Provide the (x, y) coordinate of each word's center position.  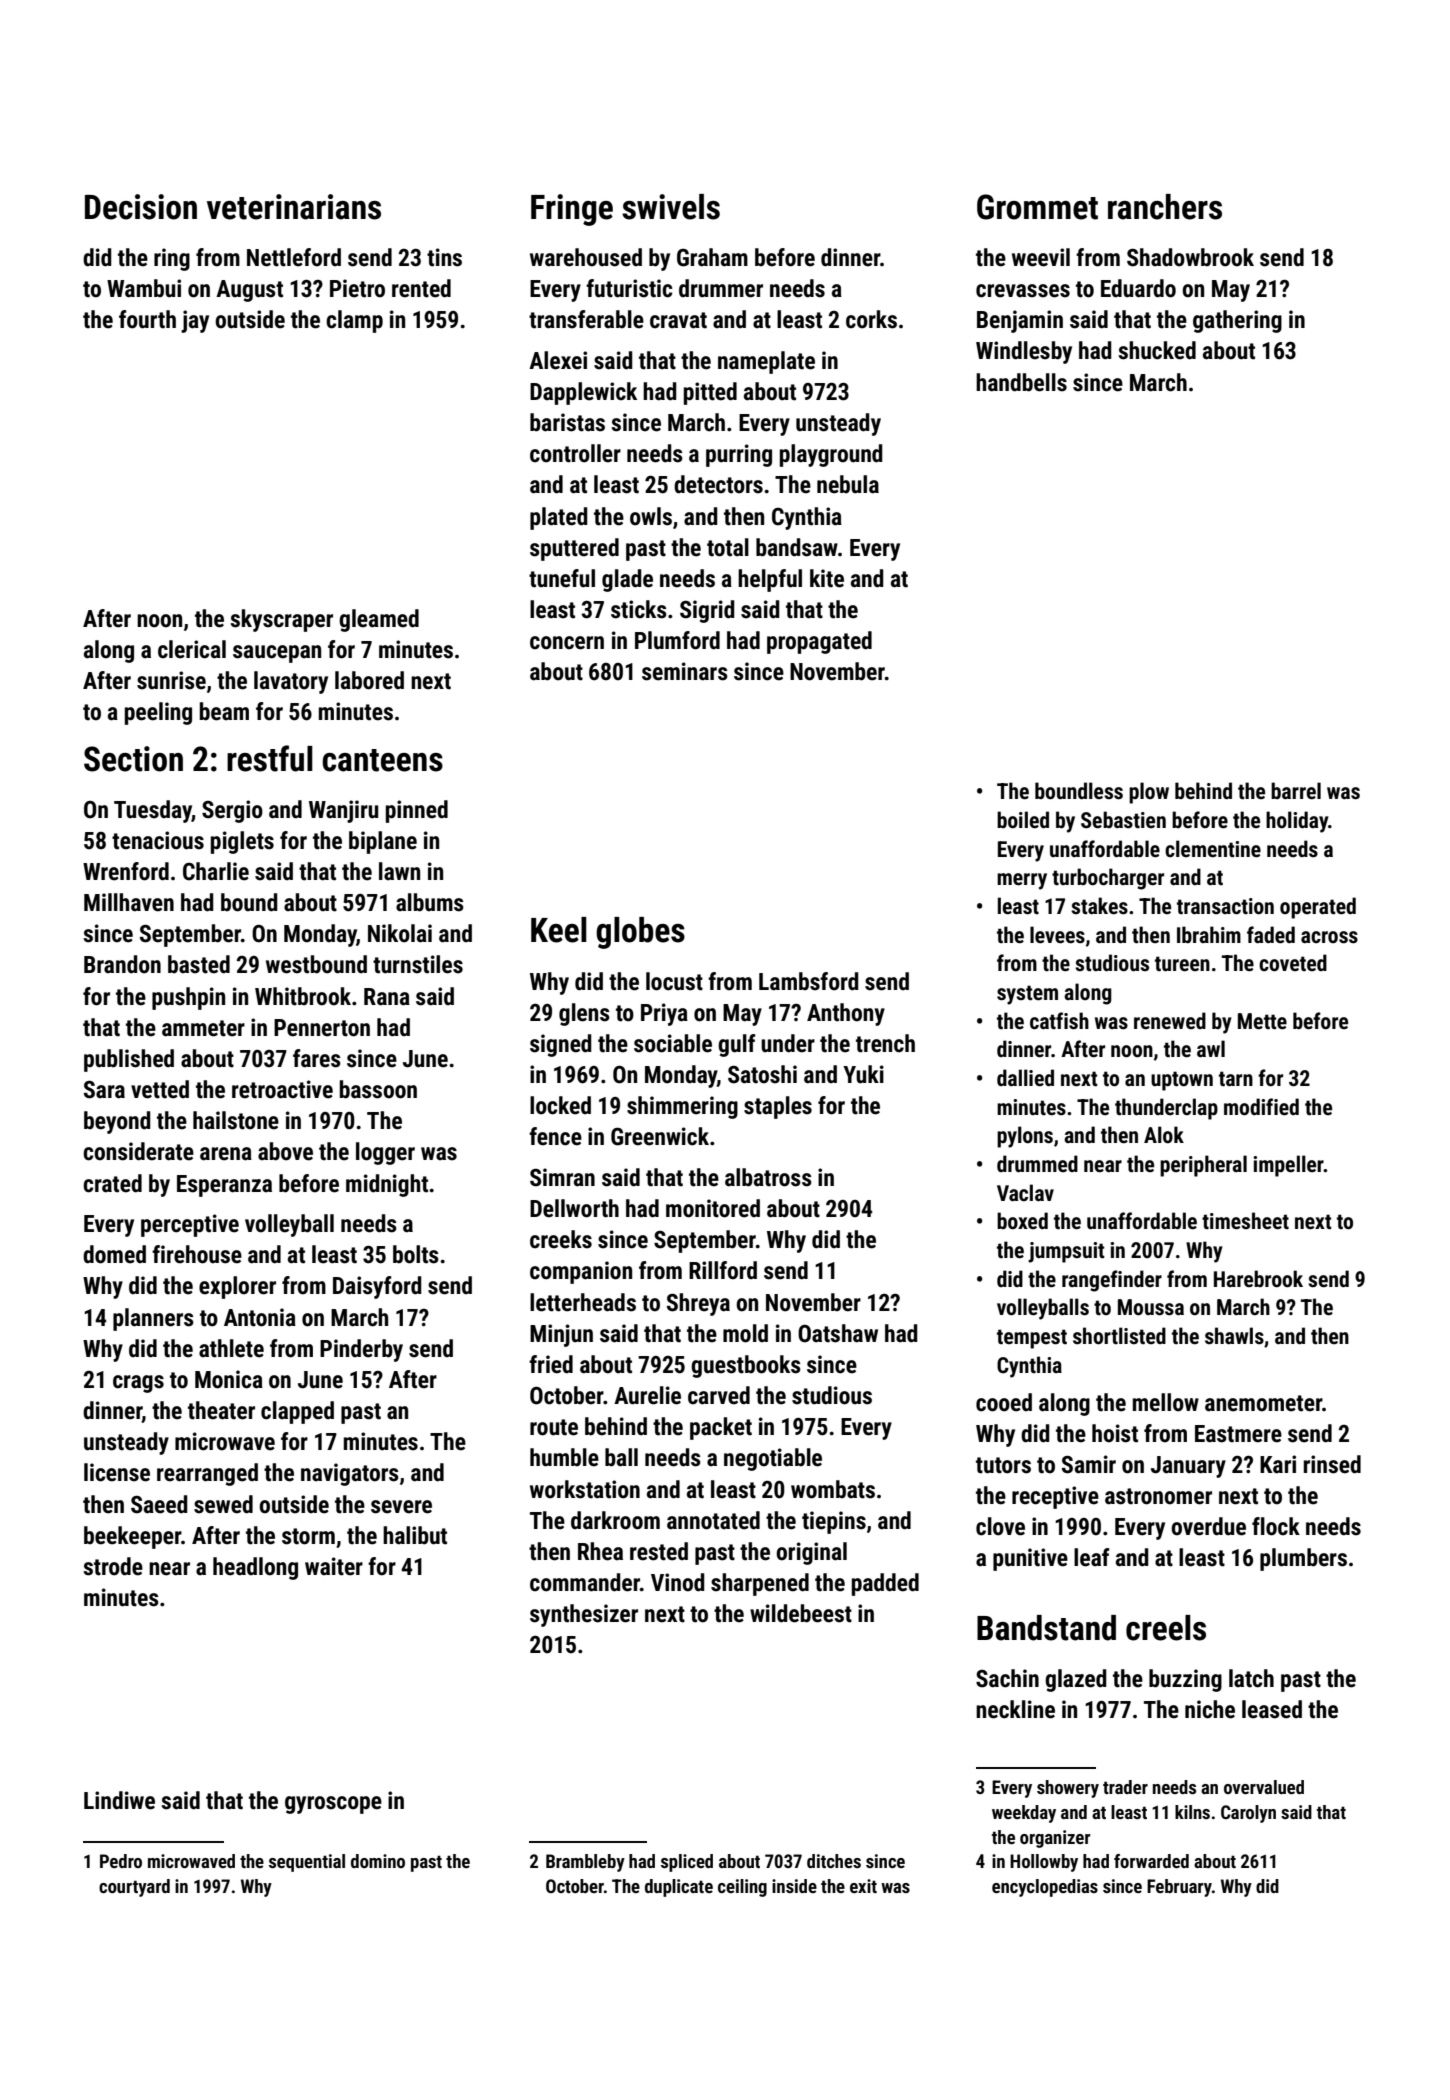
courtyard (134, 1888)
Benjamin (1020, 321)
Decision (141, 207)
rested (659, 1551)
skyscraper (281, 620)
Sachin (1007, 1678)
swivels (671, 207)
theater (221, 1410)
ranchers (1165, 207)
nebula (848, 484)
